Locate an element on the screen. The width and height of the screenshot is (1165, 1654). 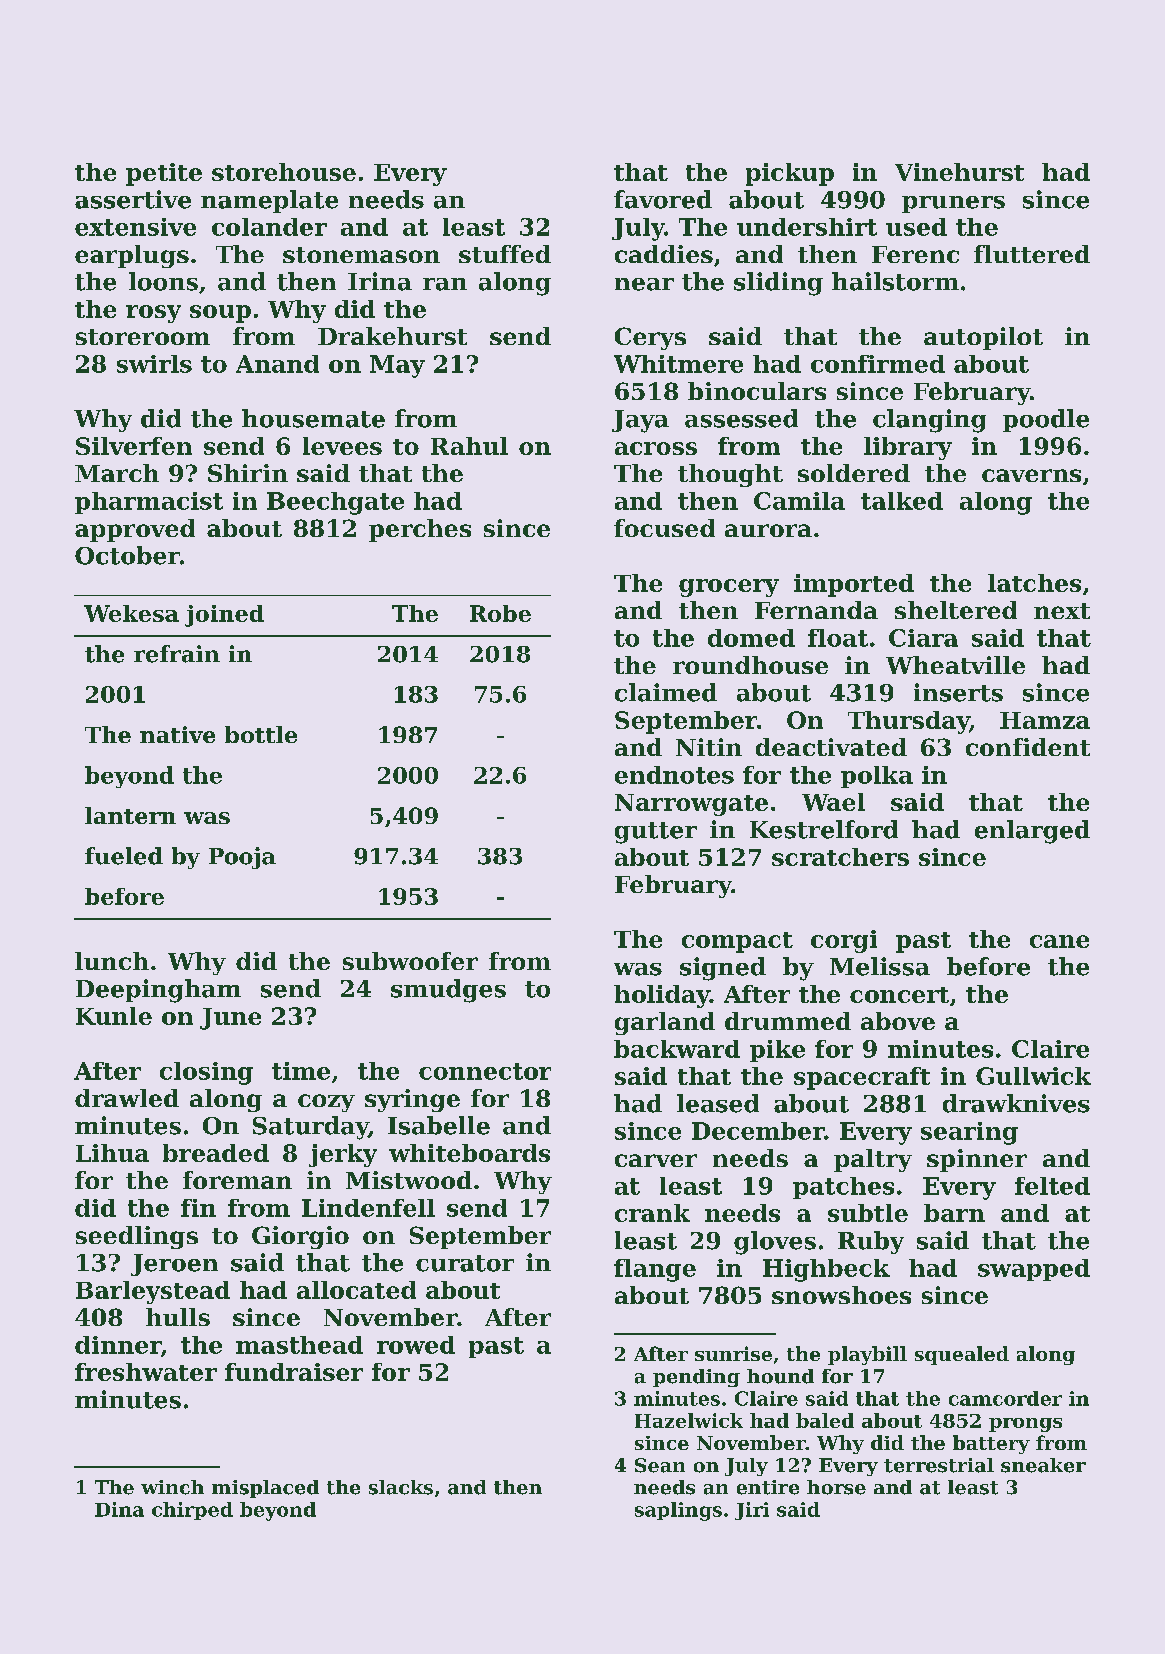
curator is located at coordinates (465, 1263).
